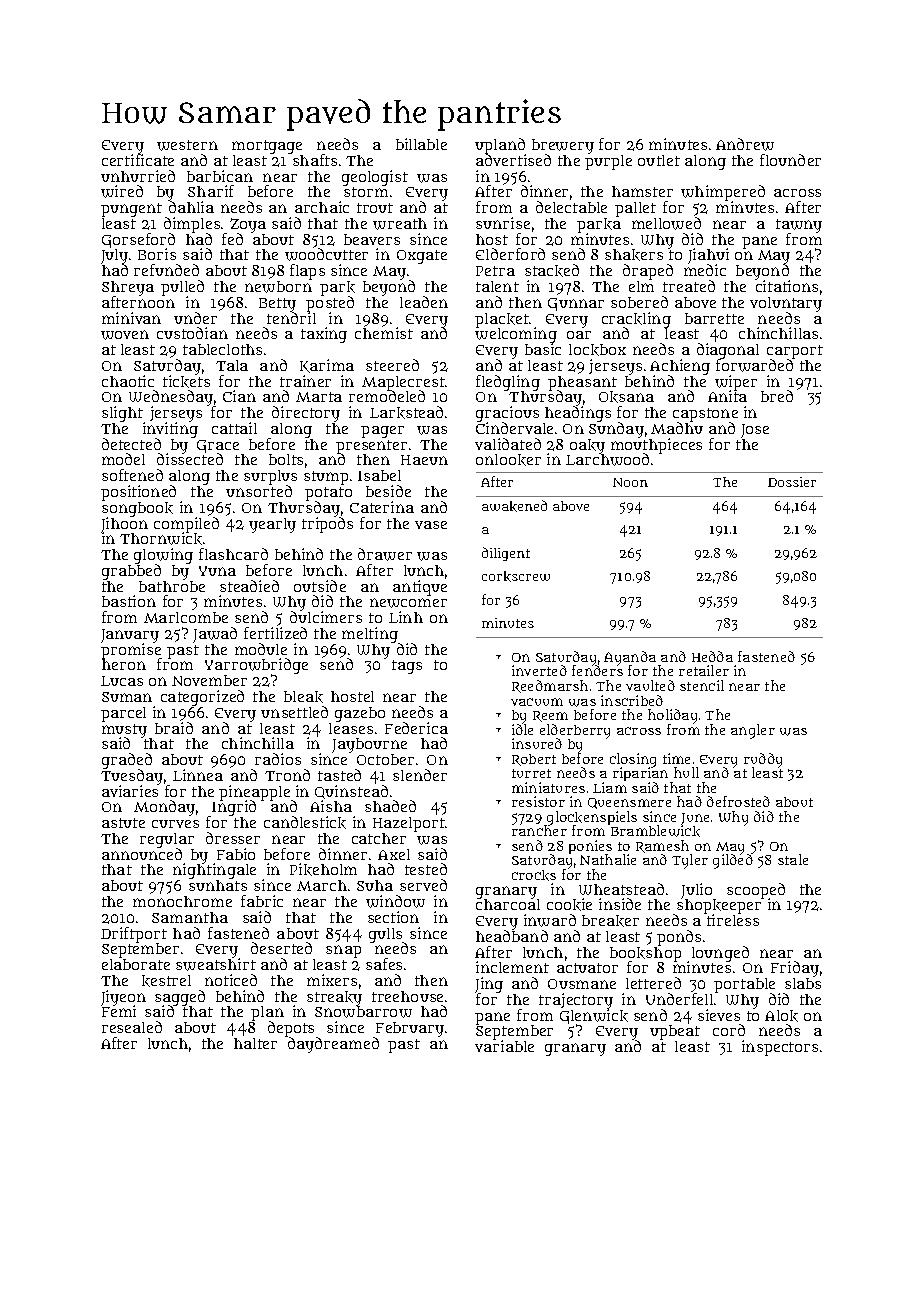  Describe the element at coordinates (291, 318) in the screenshot. I see `tendril` at that location.
